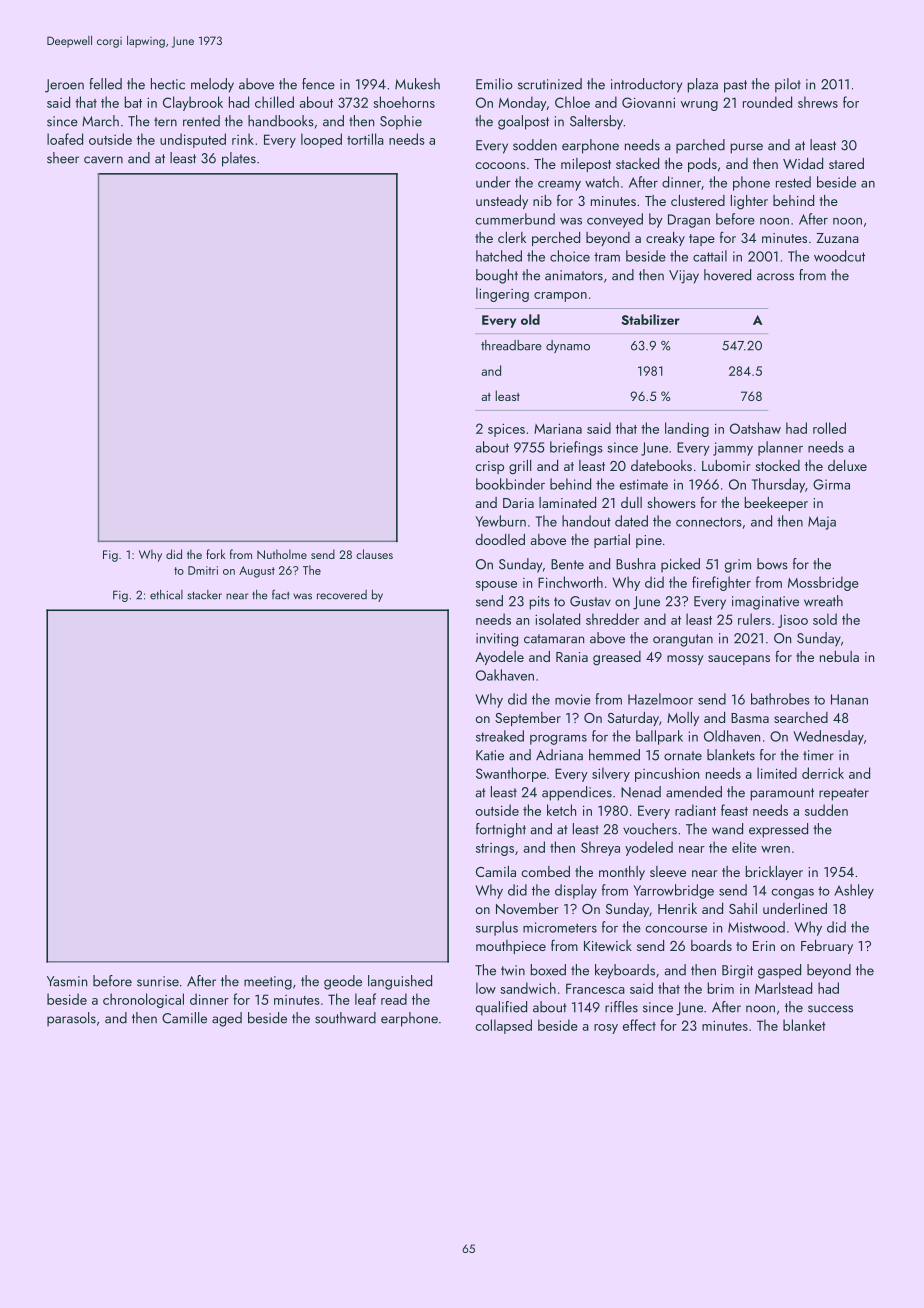 This image has height=1308, width=924. Describe the element at coordinates (71, 1019) in the image. I see `parasols` at that location.
